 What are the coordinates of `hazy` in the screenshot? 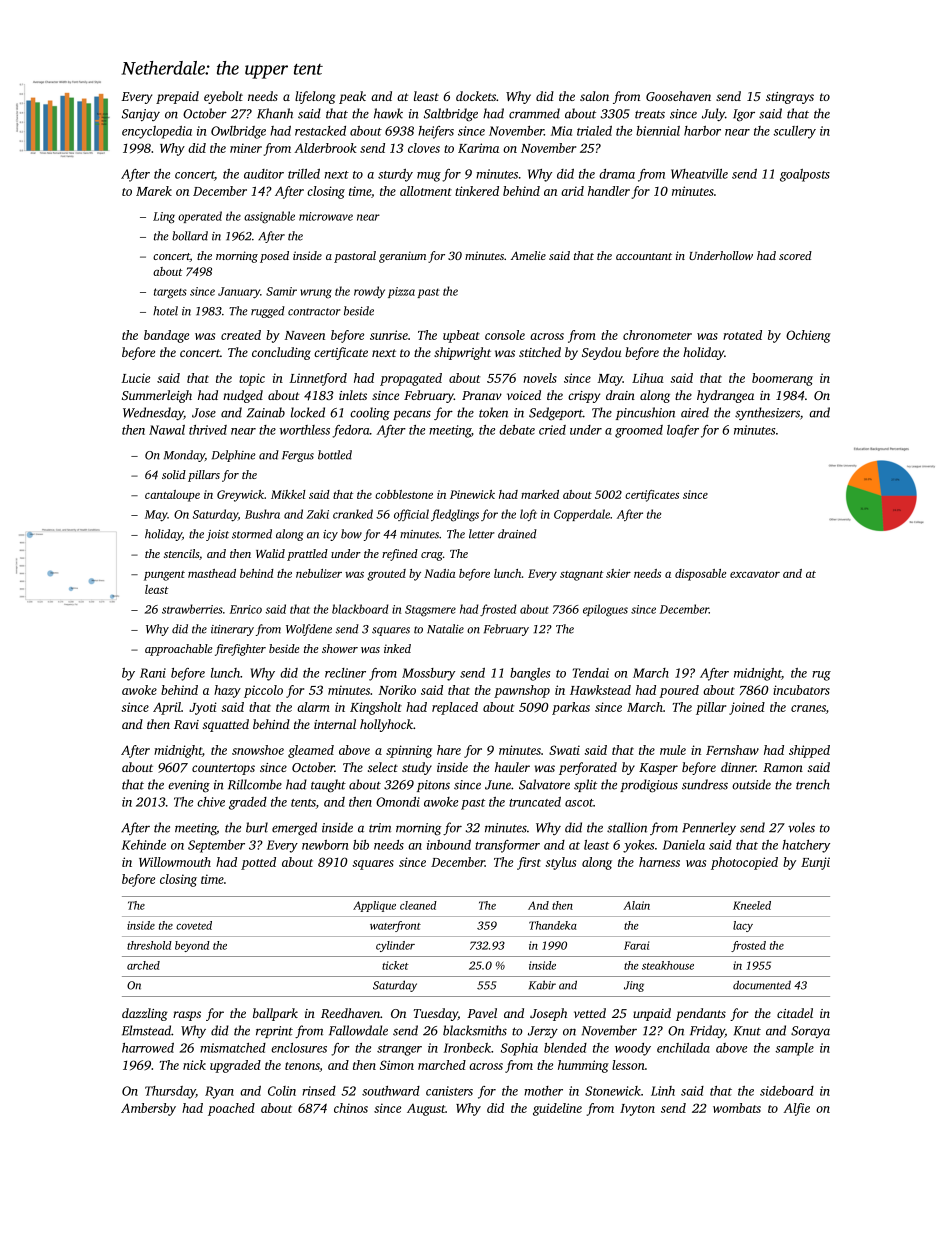 It's located at (227, 691).
